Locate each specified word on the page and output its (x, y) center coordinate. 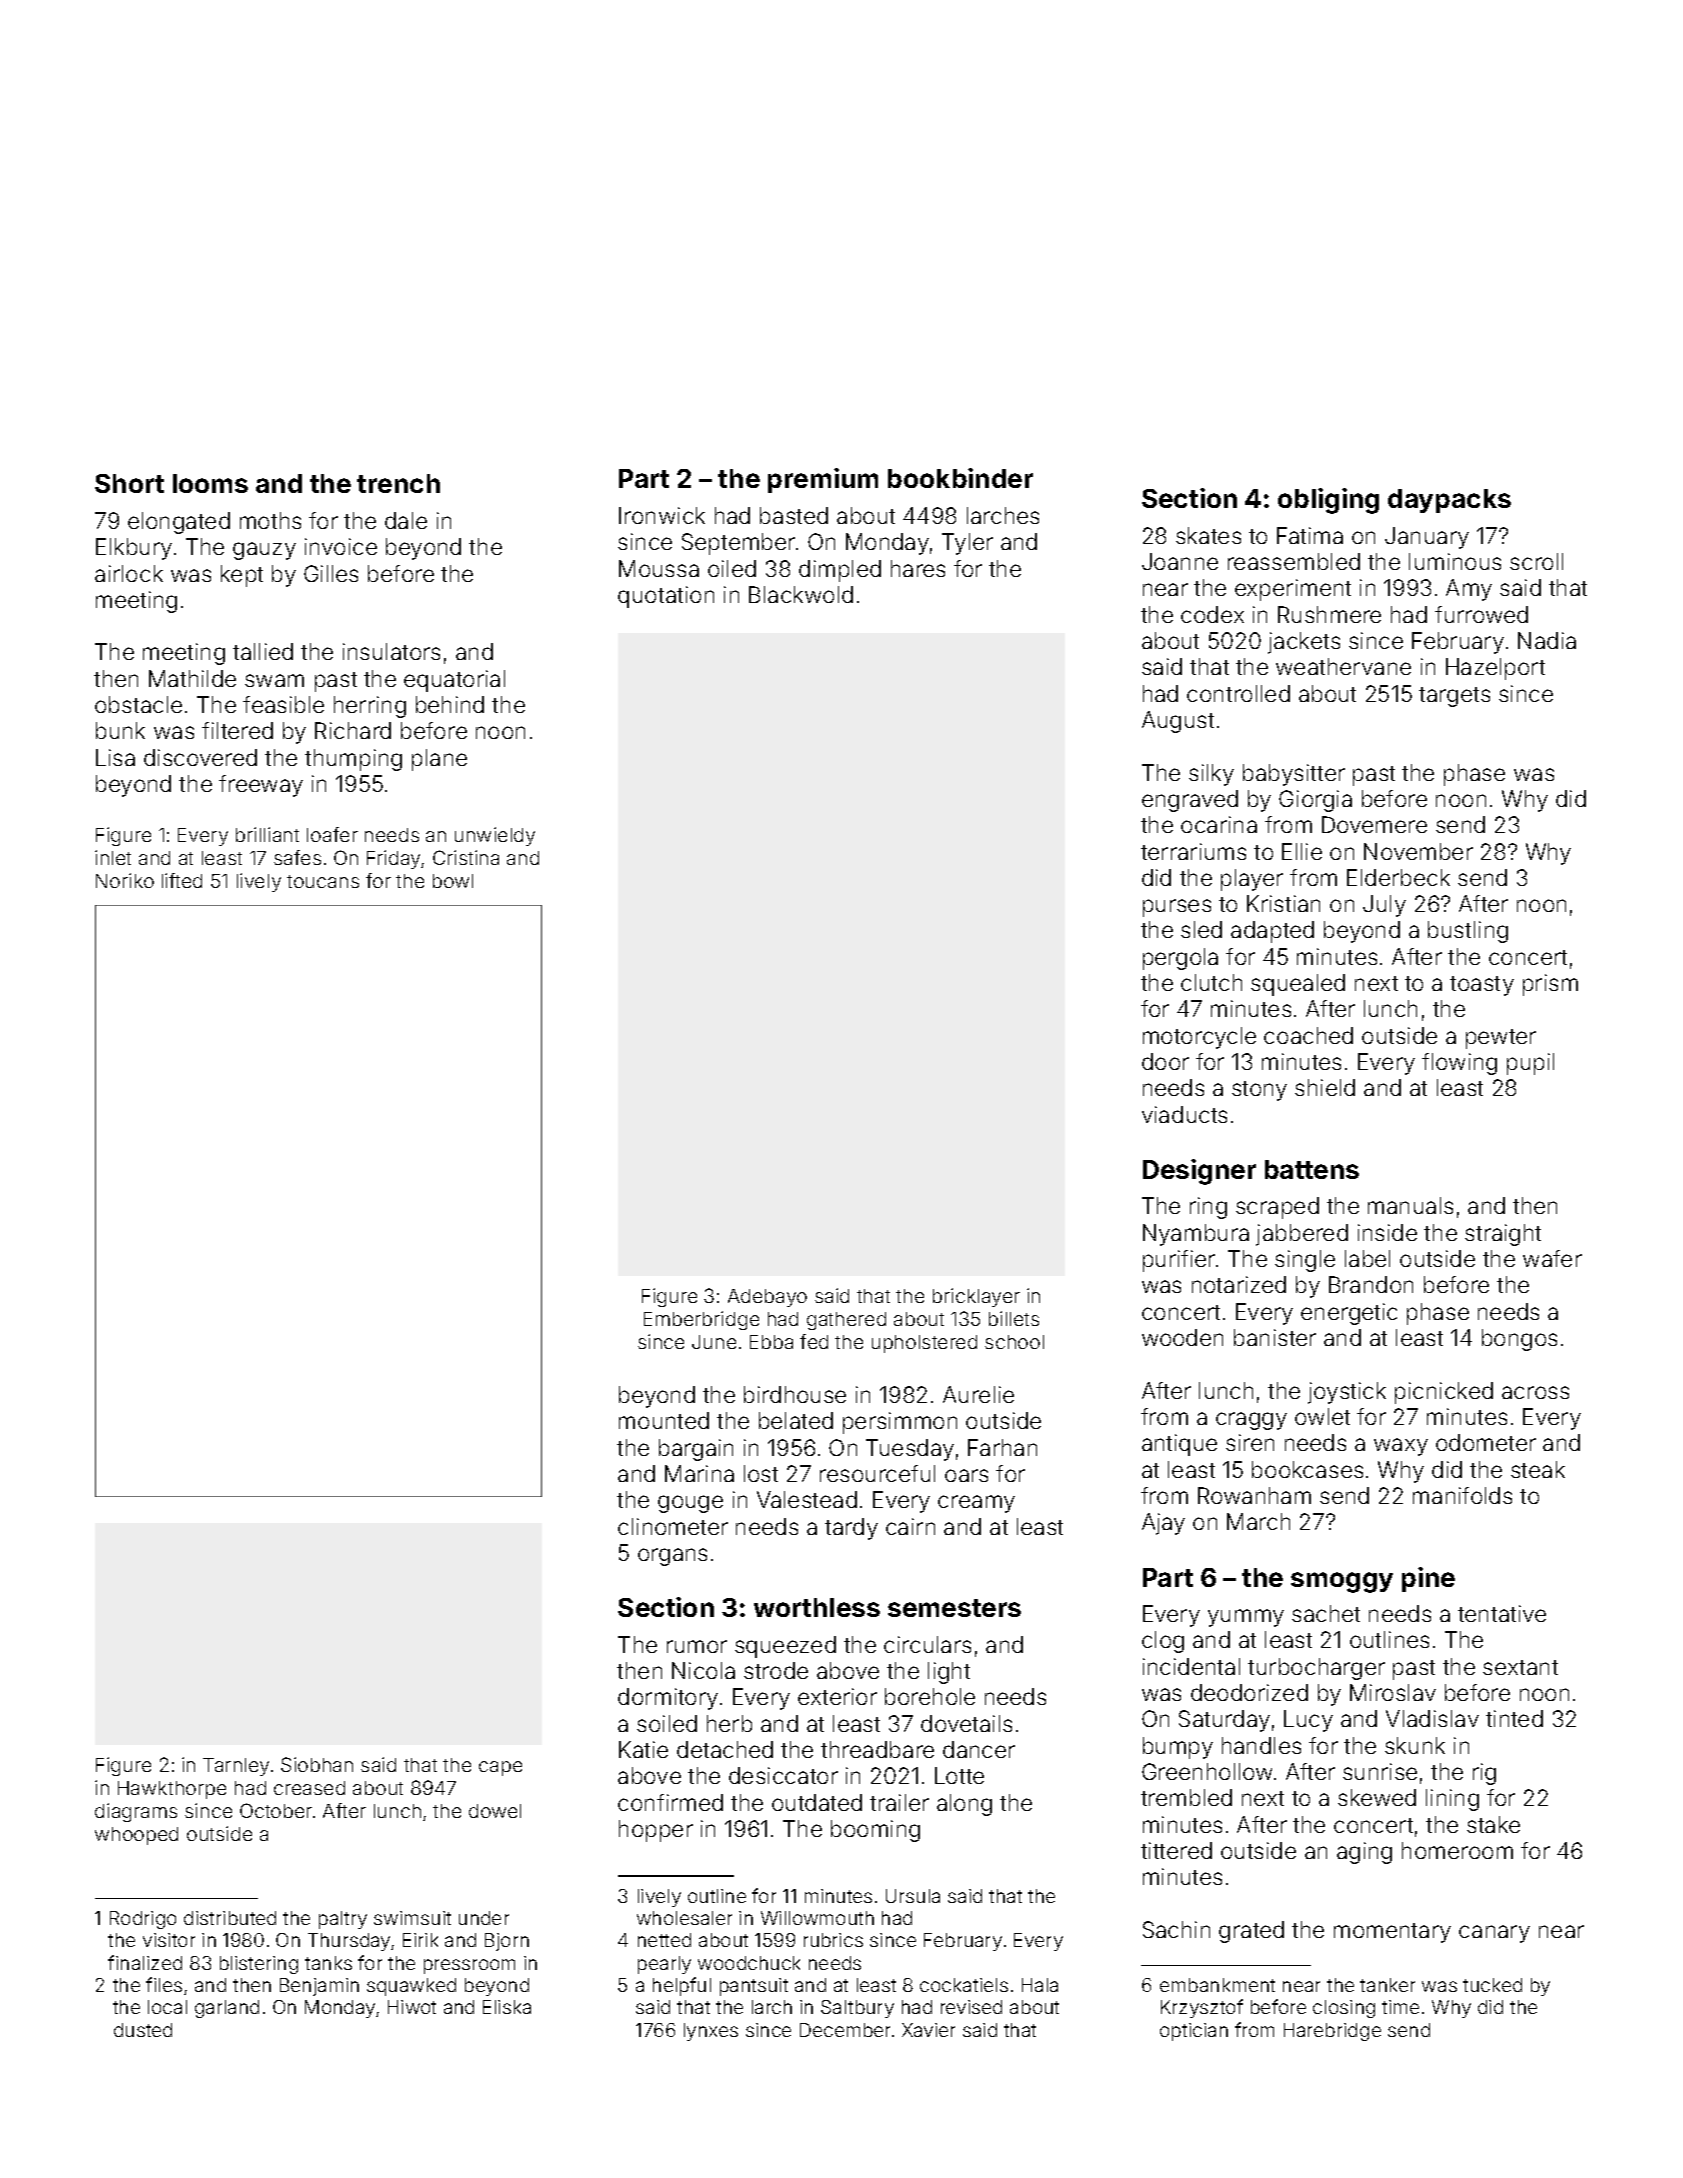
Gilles (331, 573)
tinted (1514, 1718)
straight (1503, 1235)
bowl (453, 881)
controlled (1238, 693)
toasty (1482, 986)
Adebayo (767, 1298)
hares (918, 568)
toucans (323, 881)
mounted (664, 1420)
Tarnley (236, 1767)
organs (672, 1557)
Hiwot (412, 2007)
